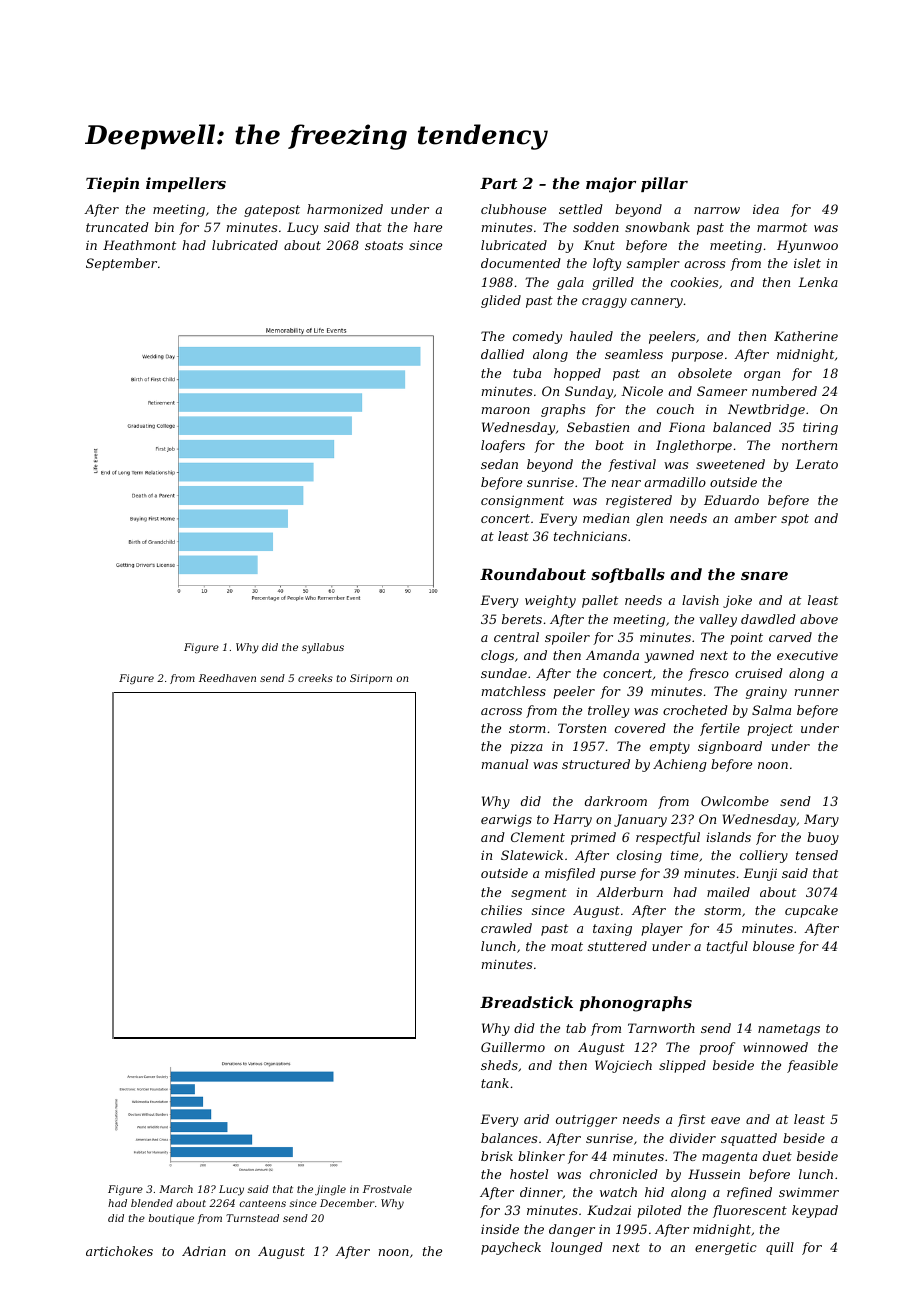 The image size is (924, 1308). Describe the element at coordinates (252, 1218) in the screenshot. I see `Turnstead` at that location.
